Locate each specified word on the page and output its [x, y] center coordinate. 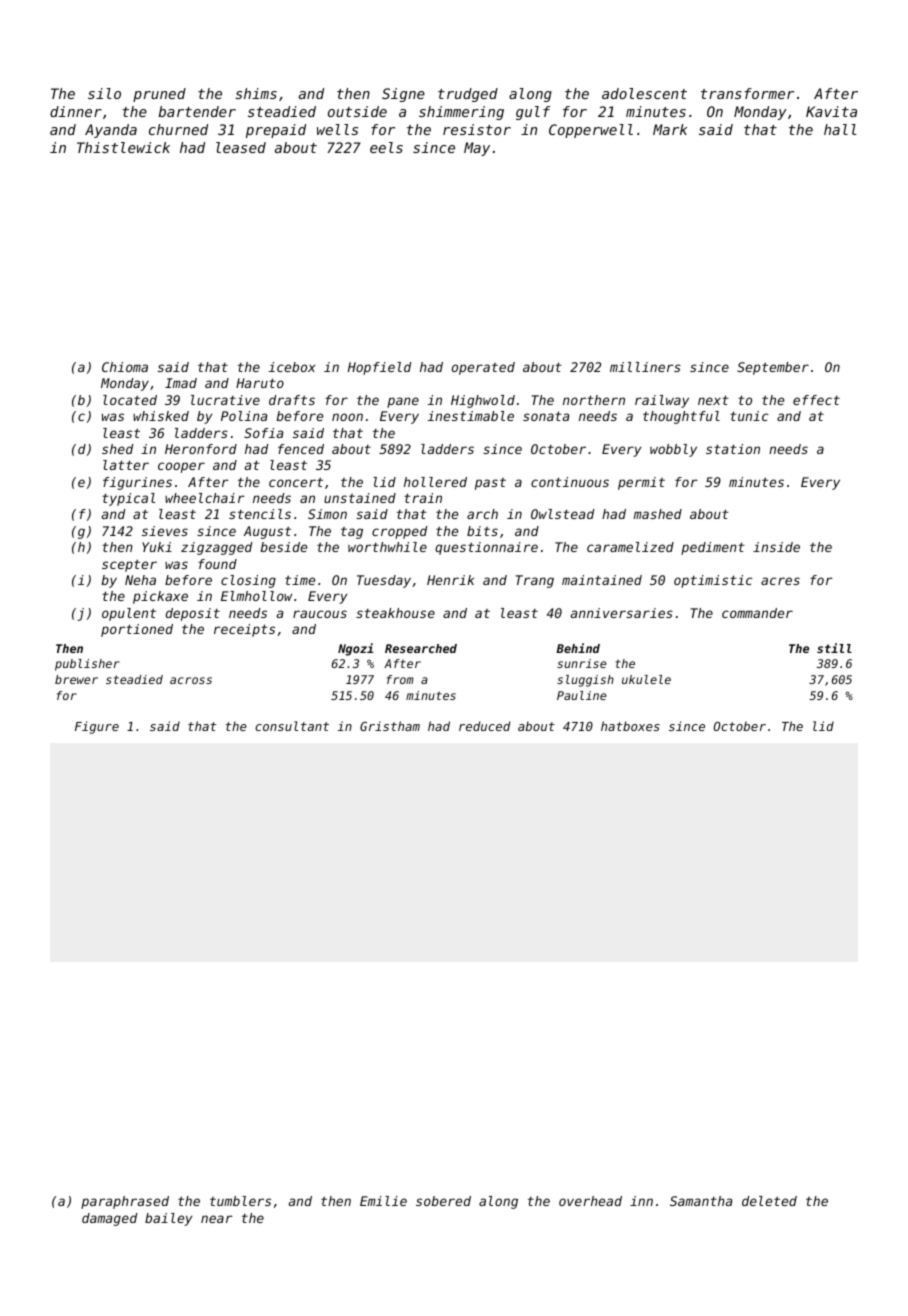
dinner [76, 111]
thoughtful [681, 417]
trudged [468, 95]
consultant [292, 726]
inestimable [471, 416]
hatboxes [630, 726]
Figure [97, 727]
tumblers [240, 1201]
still [834, 648]
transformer [747, 93]
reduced [484, 726]
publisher [87, 665]
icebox [292, 367]
